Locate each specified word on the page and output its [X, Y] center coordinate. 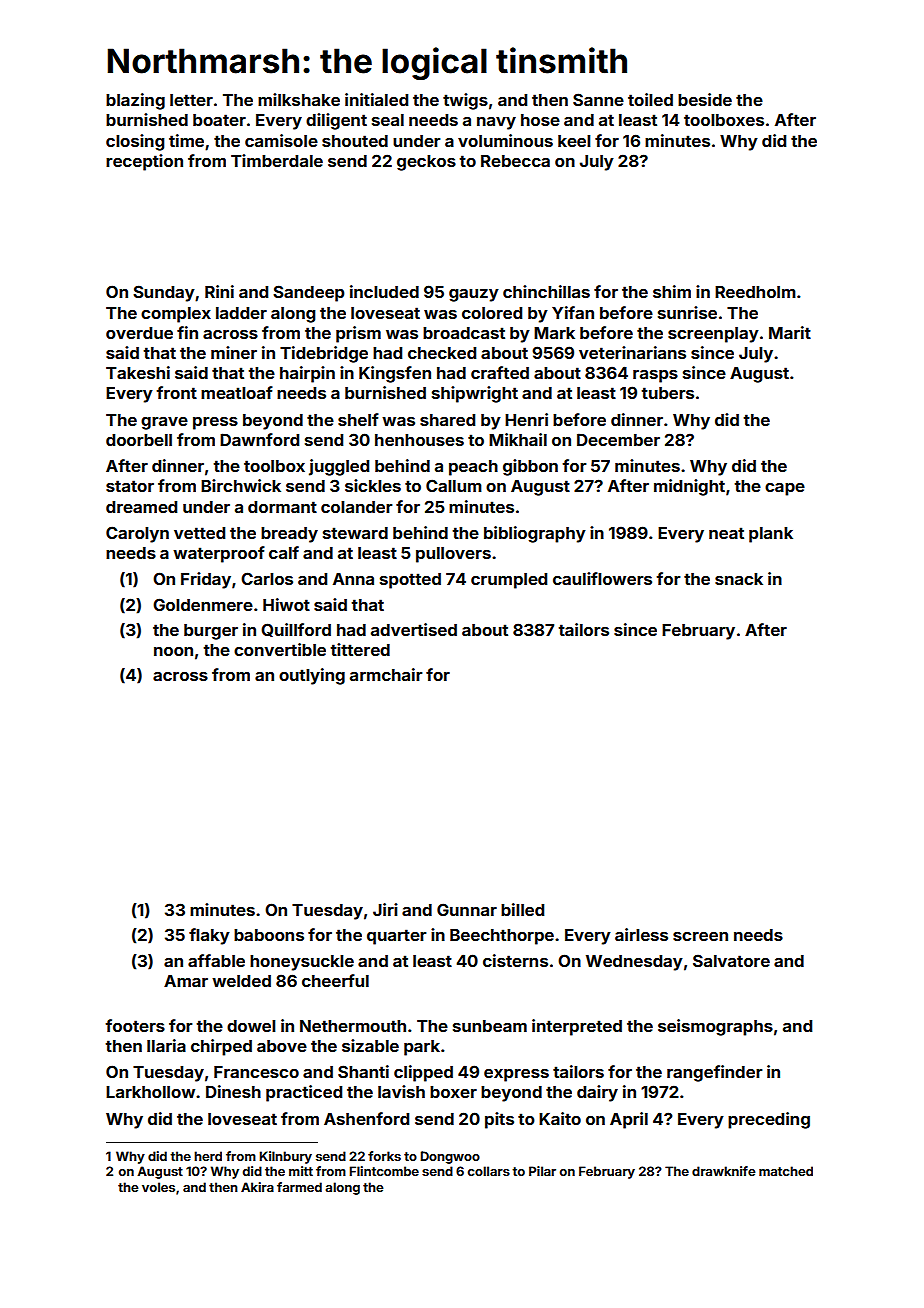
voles [158, 1187]
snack [739, 579]
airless [641, 934]
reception [144, 162]
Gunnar [467, 909]
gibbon [530, 467]
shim [672, 291]
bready [289, 535]
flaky [209, 936]
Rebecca [515, 161]
